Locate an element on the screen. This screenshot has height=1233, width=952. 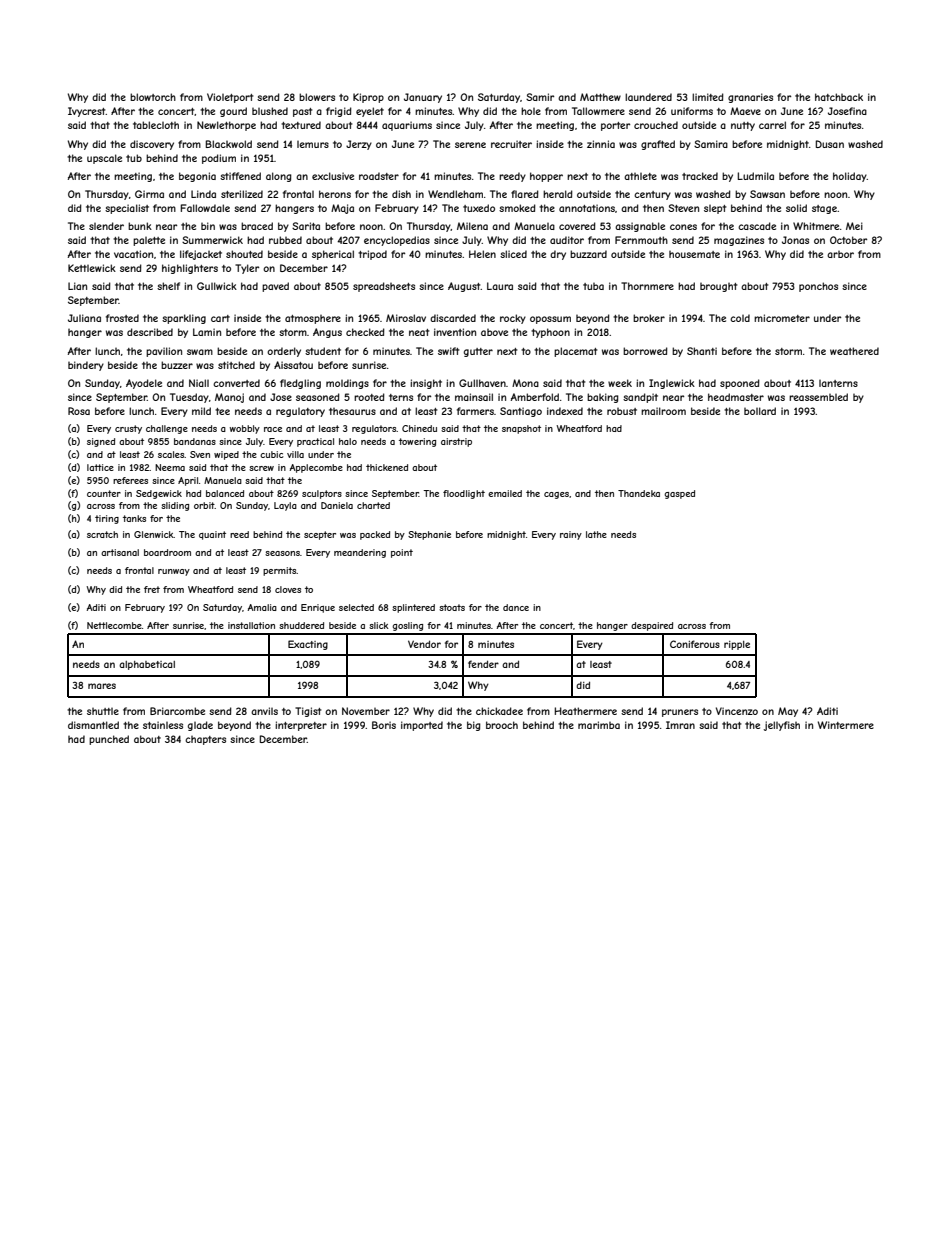
Ivycrest is located at coordinates (87, 112).
